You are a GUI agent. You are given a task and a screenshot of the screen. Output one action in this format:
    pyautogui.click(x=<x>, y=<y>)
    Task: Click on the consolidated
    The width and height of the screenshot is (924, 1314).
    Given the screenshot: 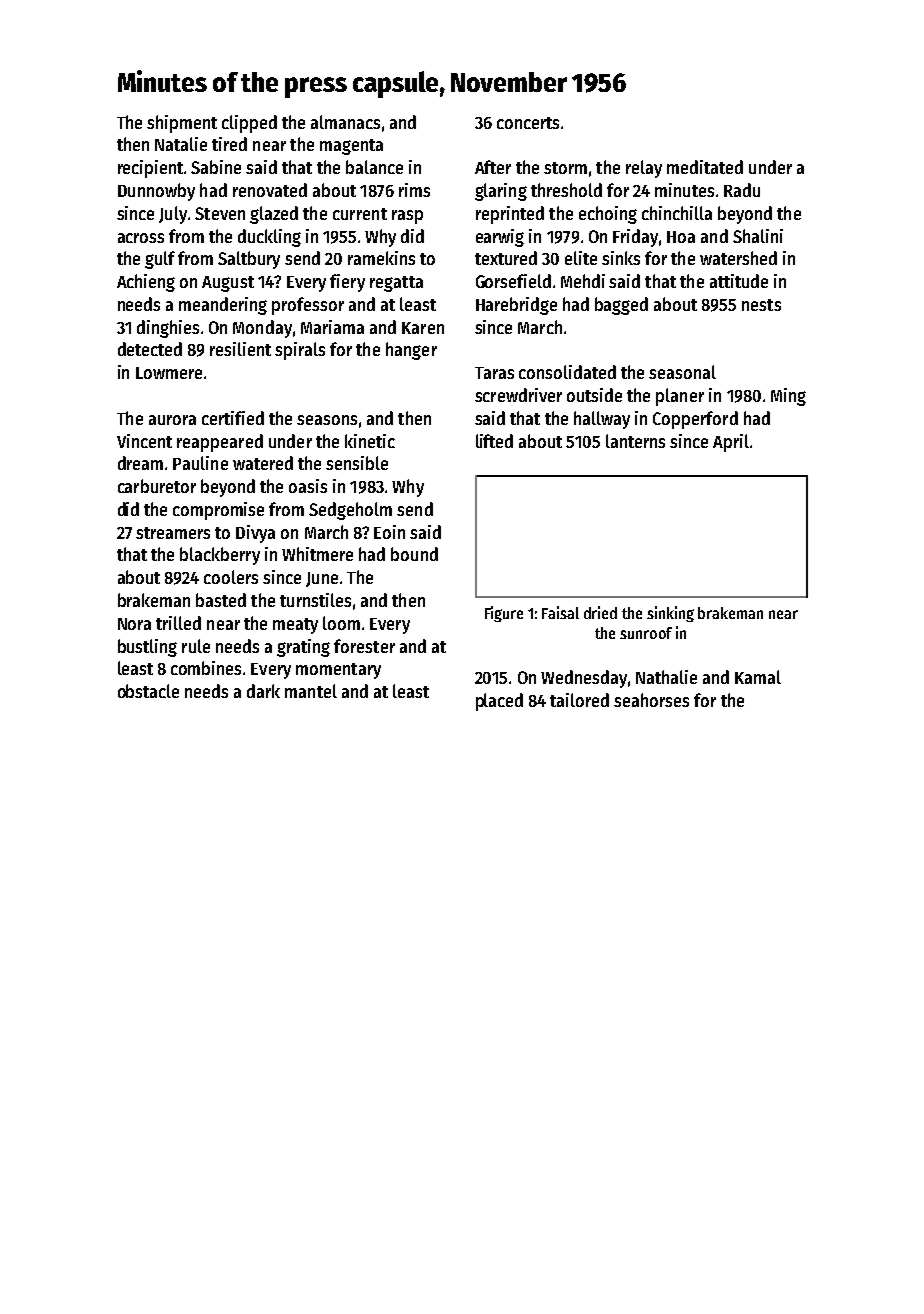 What is the action you would take?
    pyautogui.click(x=567, y=372)
